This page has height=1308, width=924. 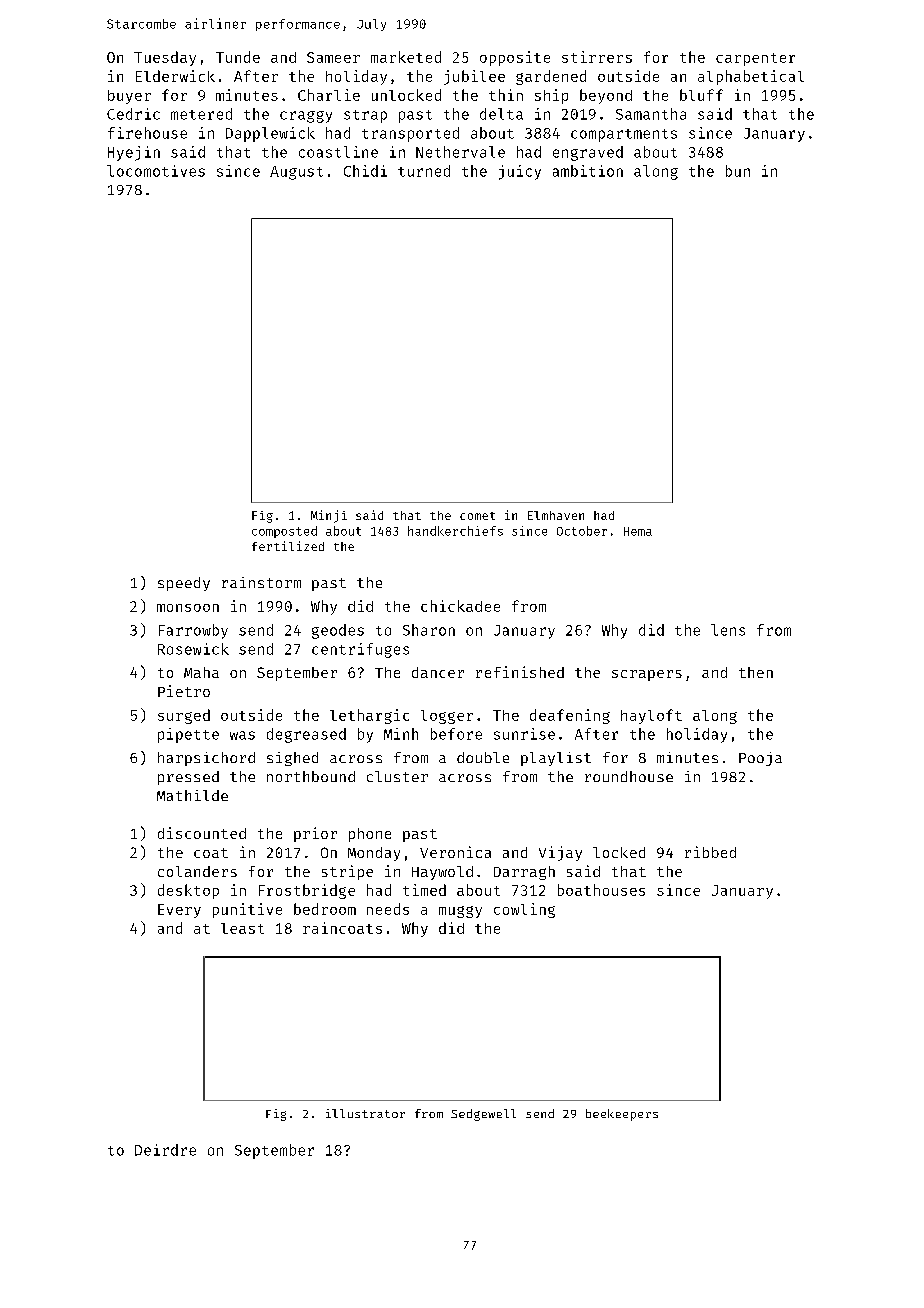 What do you see at coordinates (296, 173) in the page?
I see `August` at bounding box center [296, 173].
